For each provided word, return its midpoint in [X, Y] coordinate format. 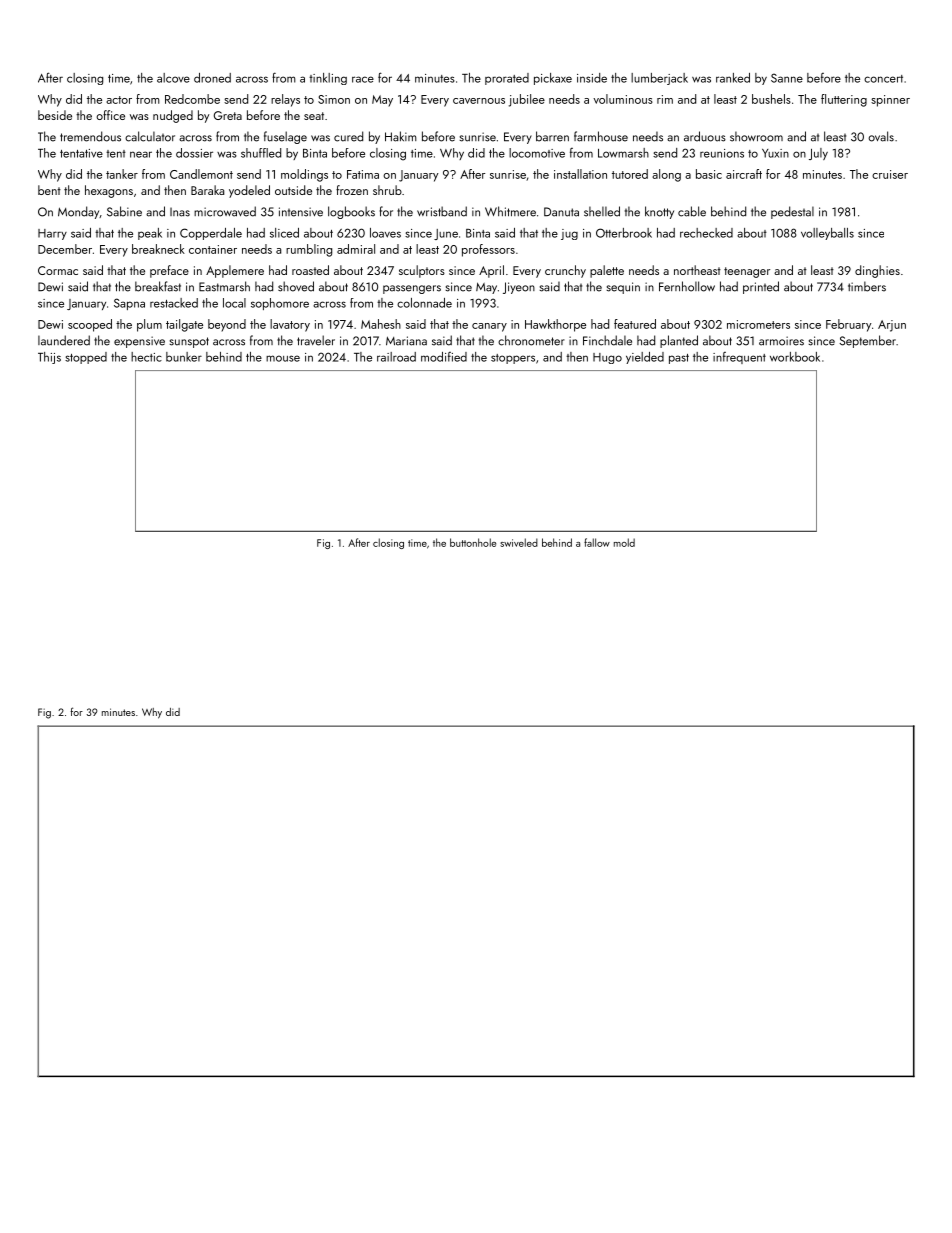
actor [119, 100]
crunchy [565, 271]
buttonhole [473, 542]
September [867, 341]
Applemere [235, 271]
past [679, 359]
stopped [86, 358]
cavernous [479, 101]
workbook [795, 357]
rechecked [706, 233]
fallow [597, 542]
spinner [890, 101]
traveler [316, 340]
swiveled [519, 542]
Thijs [49, 358]
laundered [64, 340]
